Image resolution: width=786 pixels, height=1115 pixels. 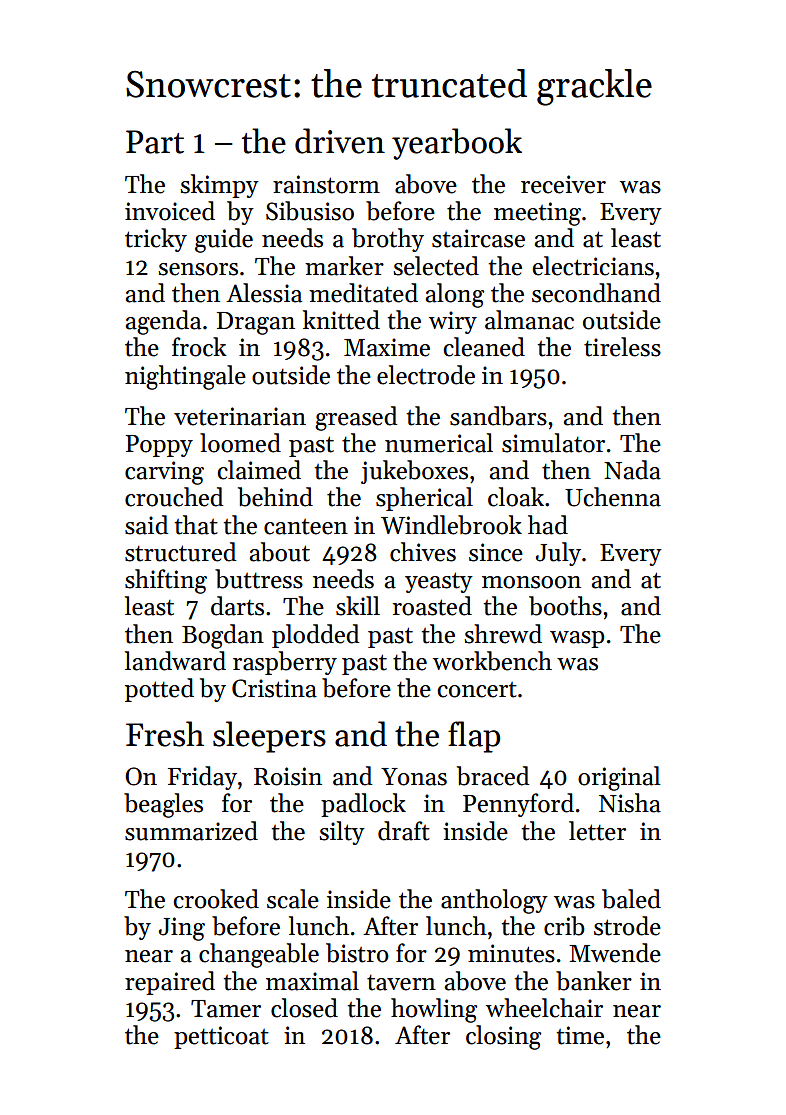 I want to click on skill, so click(x=358, y=606).
